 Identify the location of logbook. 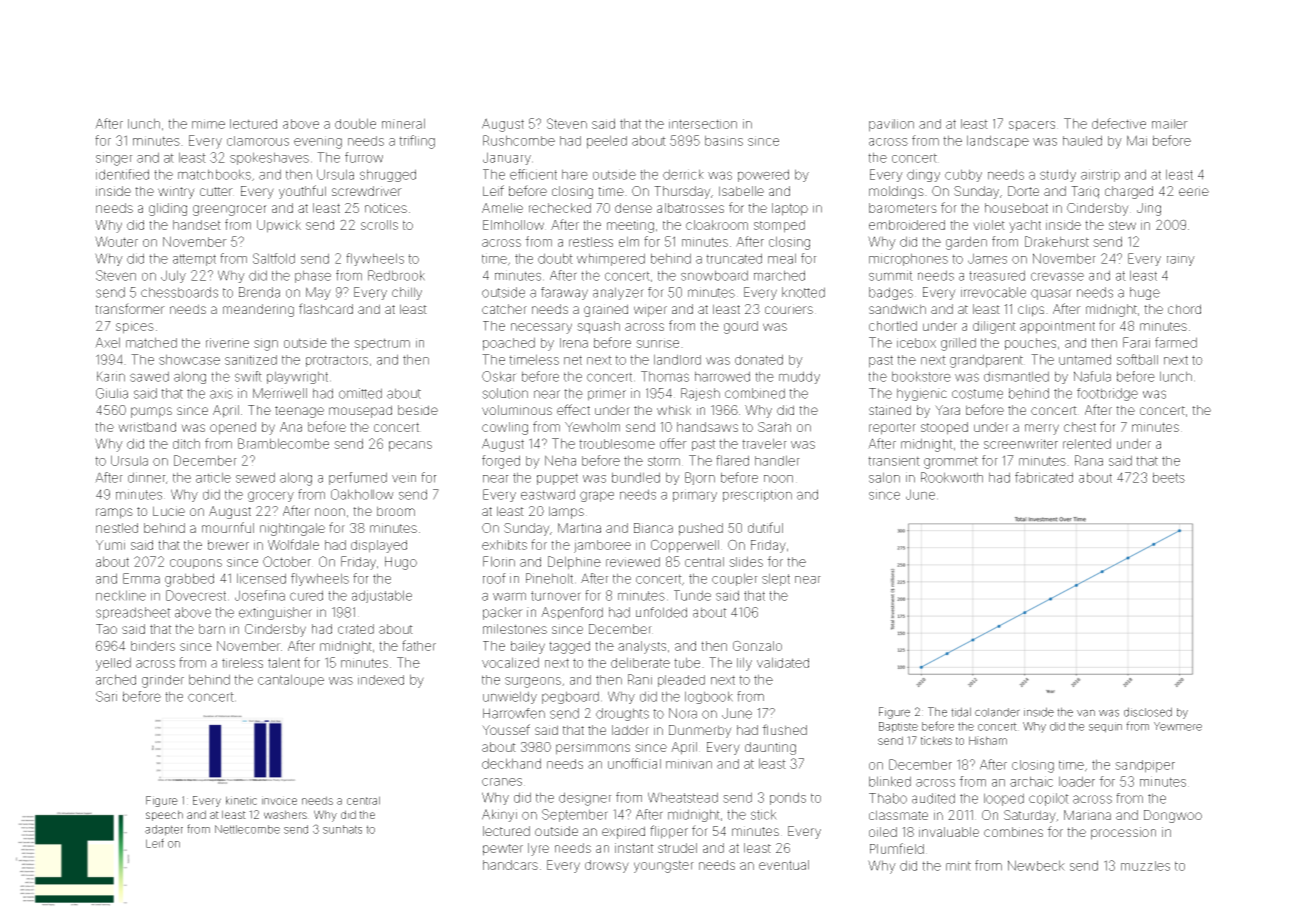
(709, 697).
